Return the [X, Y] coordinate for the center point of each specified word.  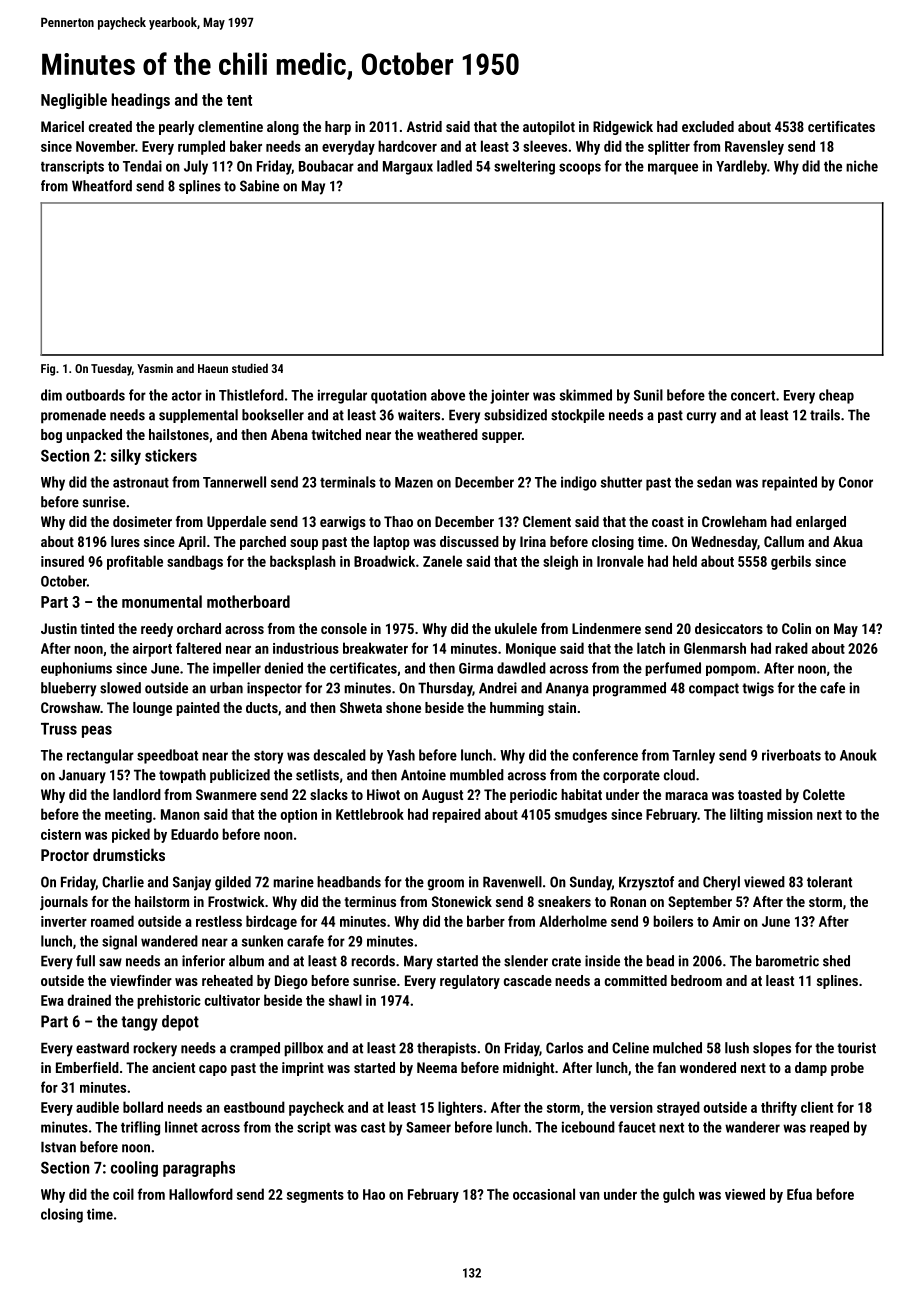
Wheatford [102, 186]
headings [141, 101]
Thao [398, 521]
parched [263, 543]
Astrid [424, 126]
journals [64, 903]
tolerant [829, 882]
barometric [787, 961]
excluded [708, 126]
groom [446, 885]
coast [668, 522]
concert [753, 396]
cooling [134, 1169]
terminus [370, 901]
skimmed [586, 395]
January [82, 776]
